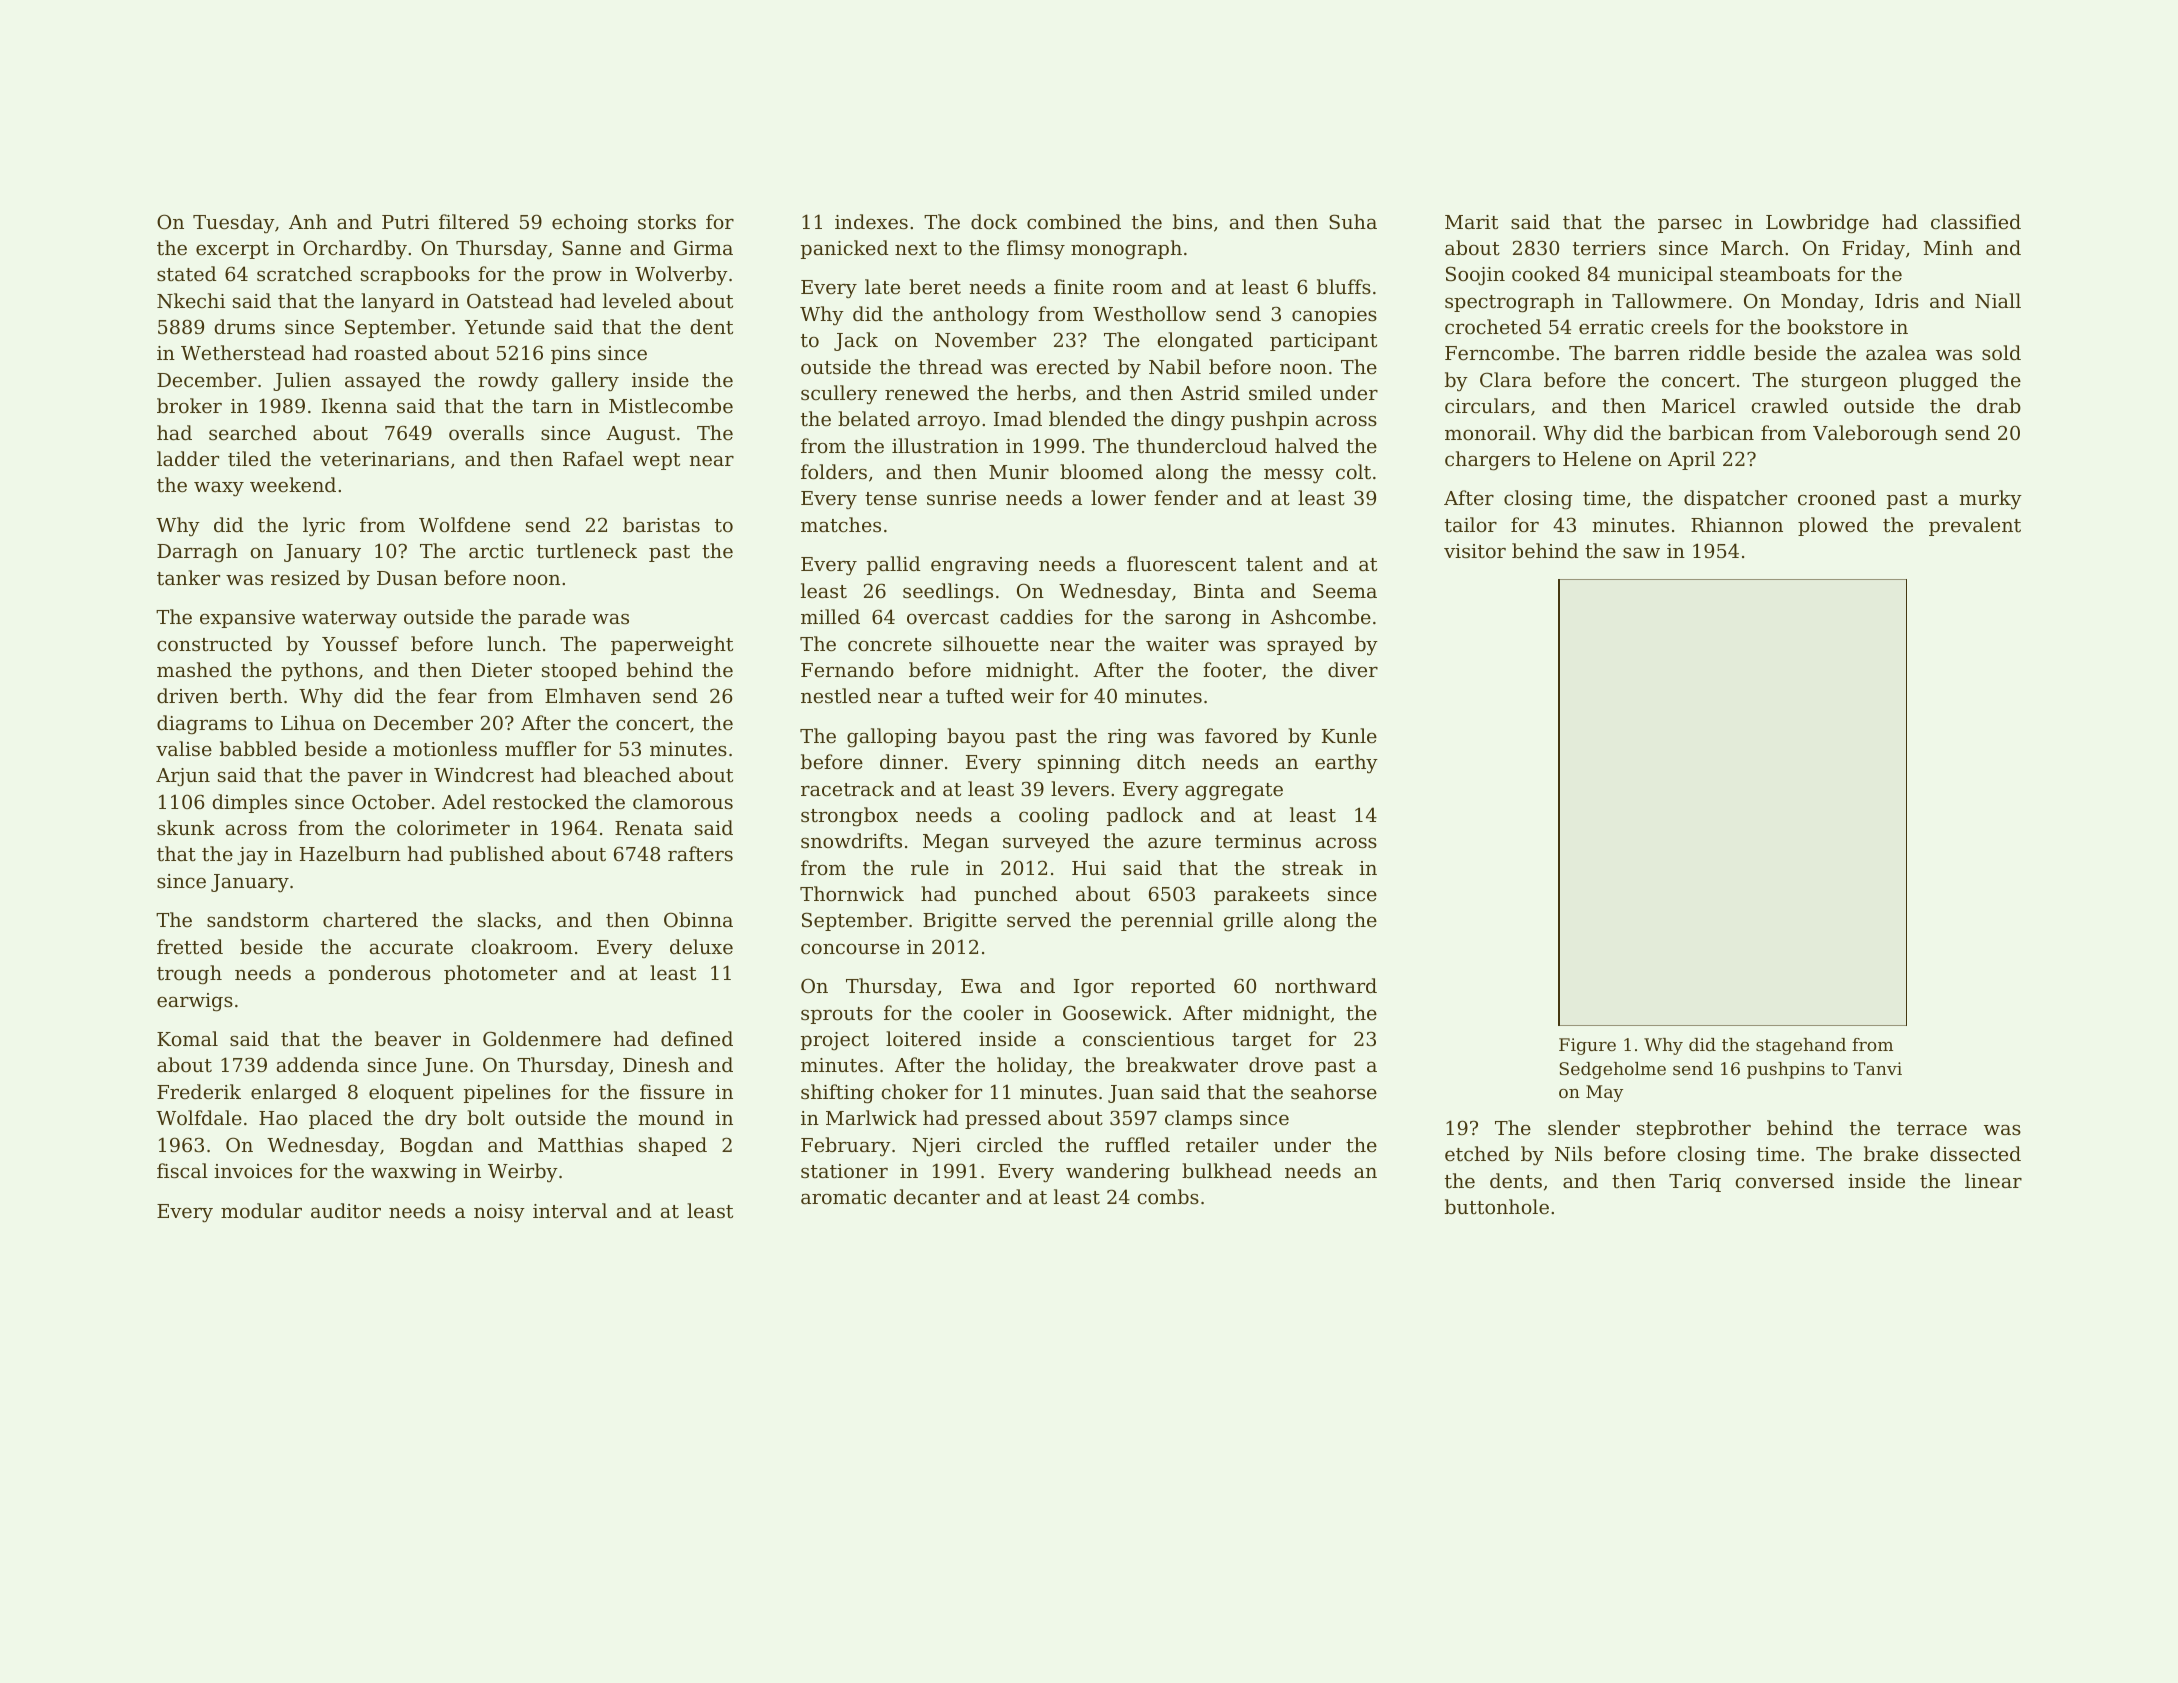  I want to click on conversed, so click(1784, 1180).
